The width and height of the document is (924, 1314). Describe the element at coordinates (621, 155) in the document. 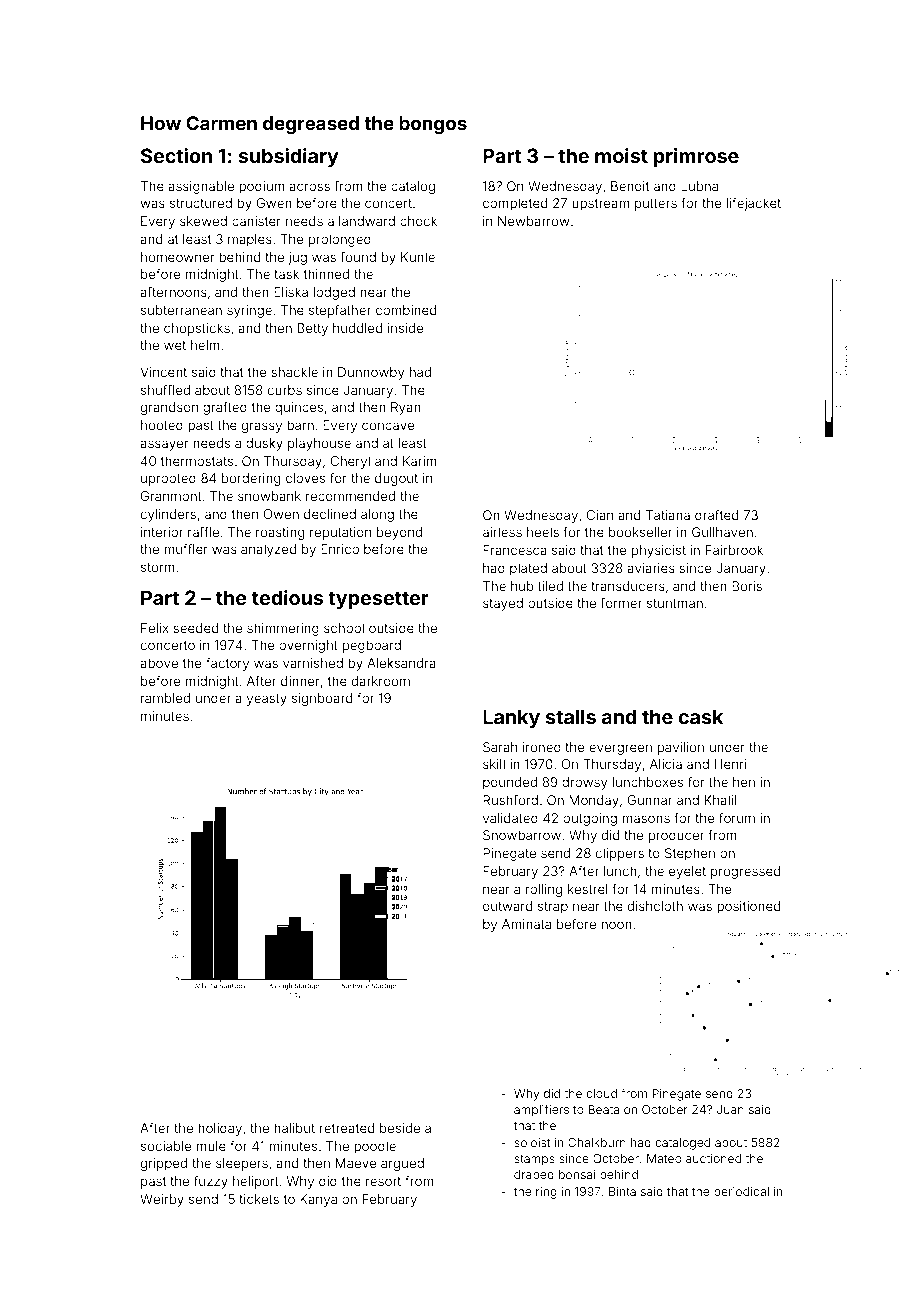

I see `moist` at that location.
